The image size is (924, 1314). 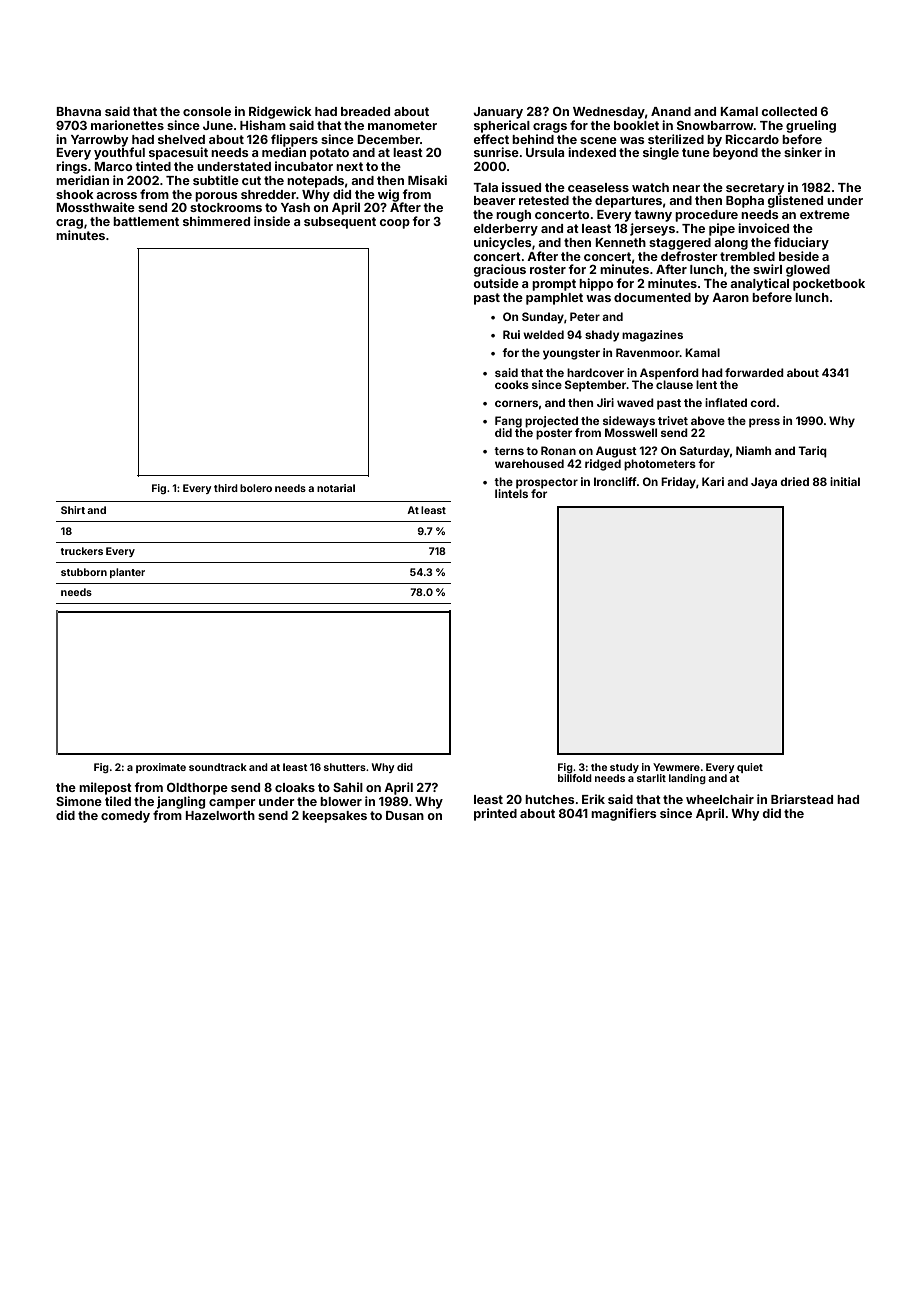 What do you see at coordinates (678, 483) in the screenshot?
I see `Friday` at bounding box center [678, 483].
